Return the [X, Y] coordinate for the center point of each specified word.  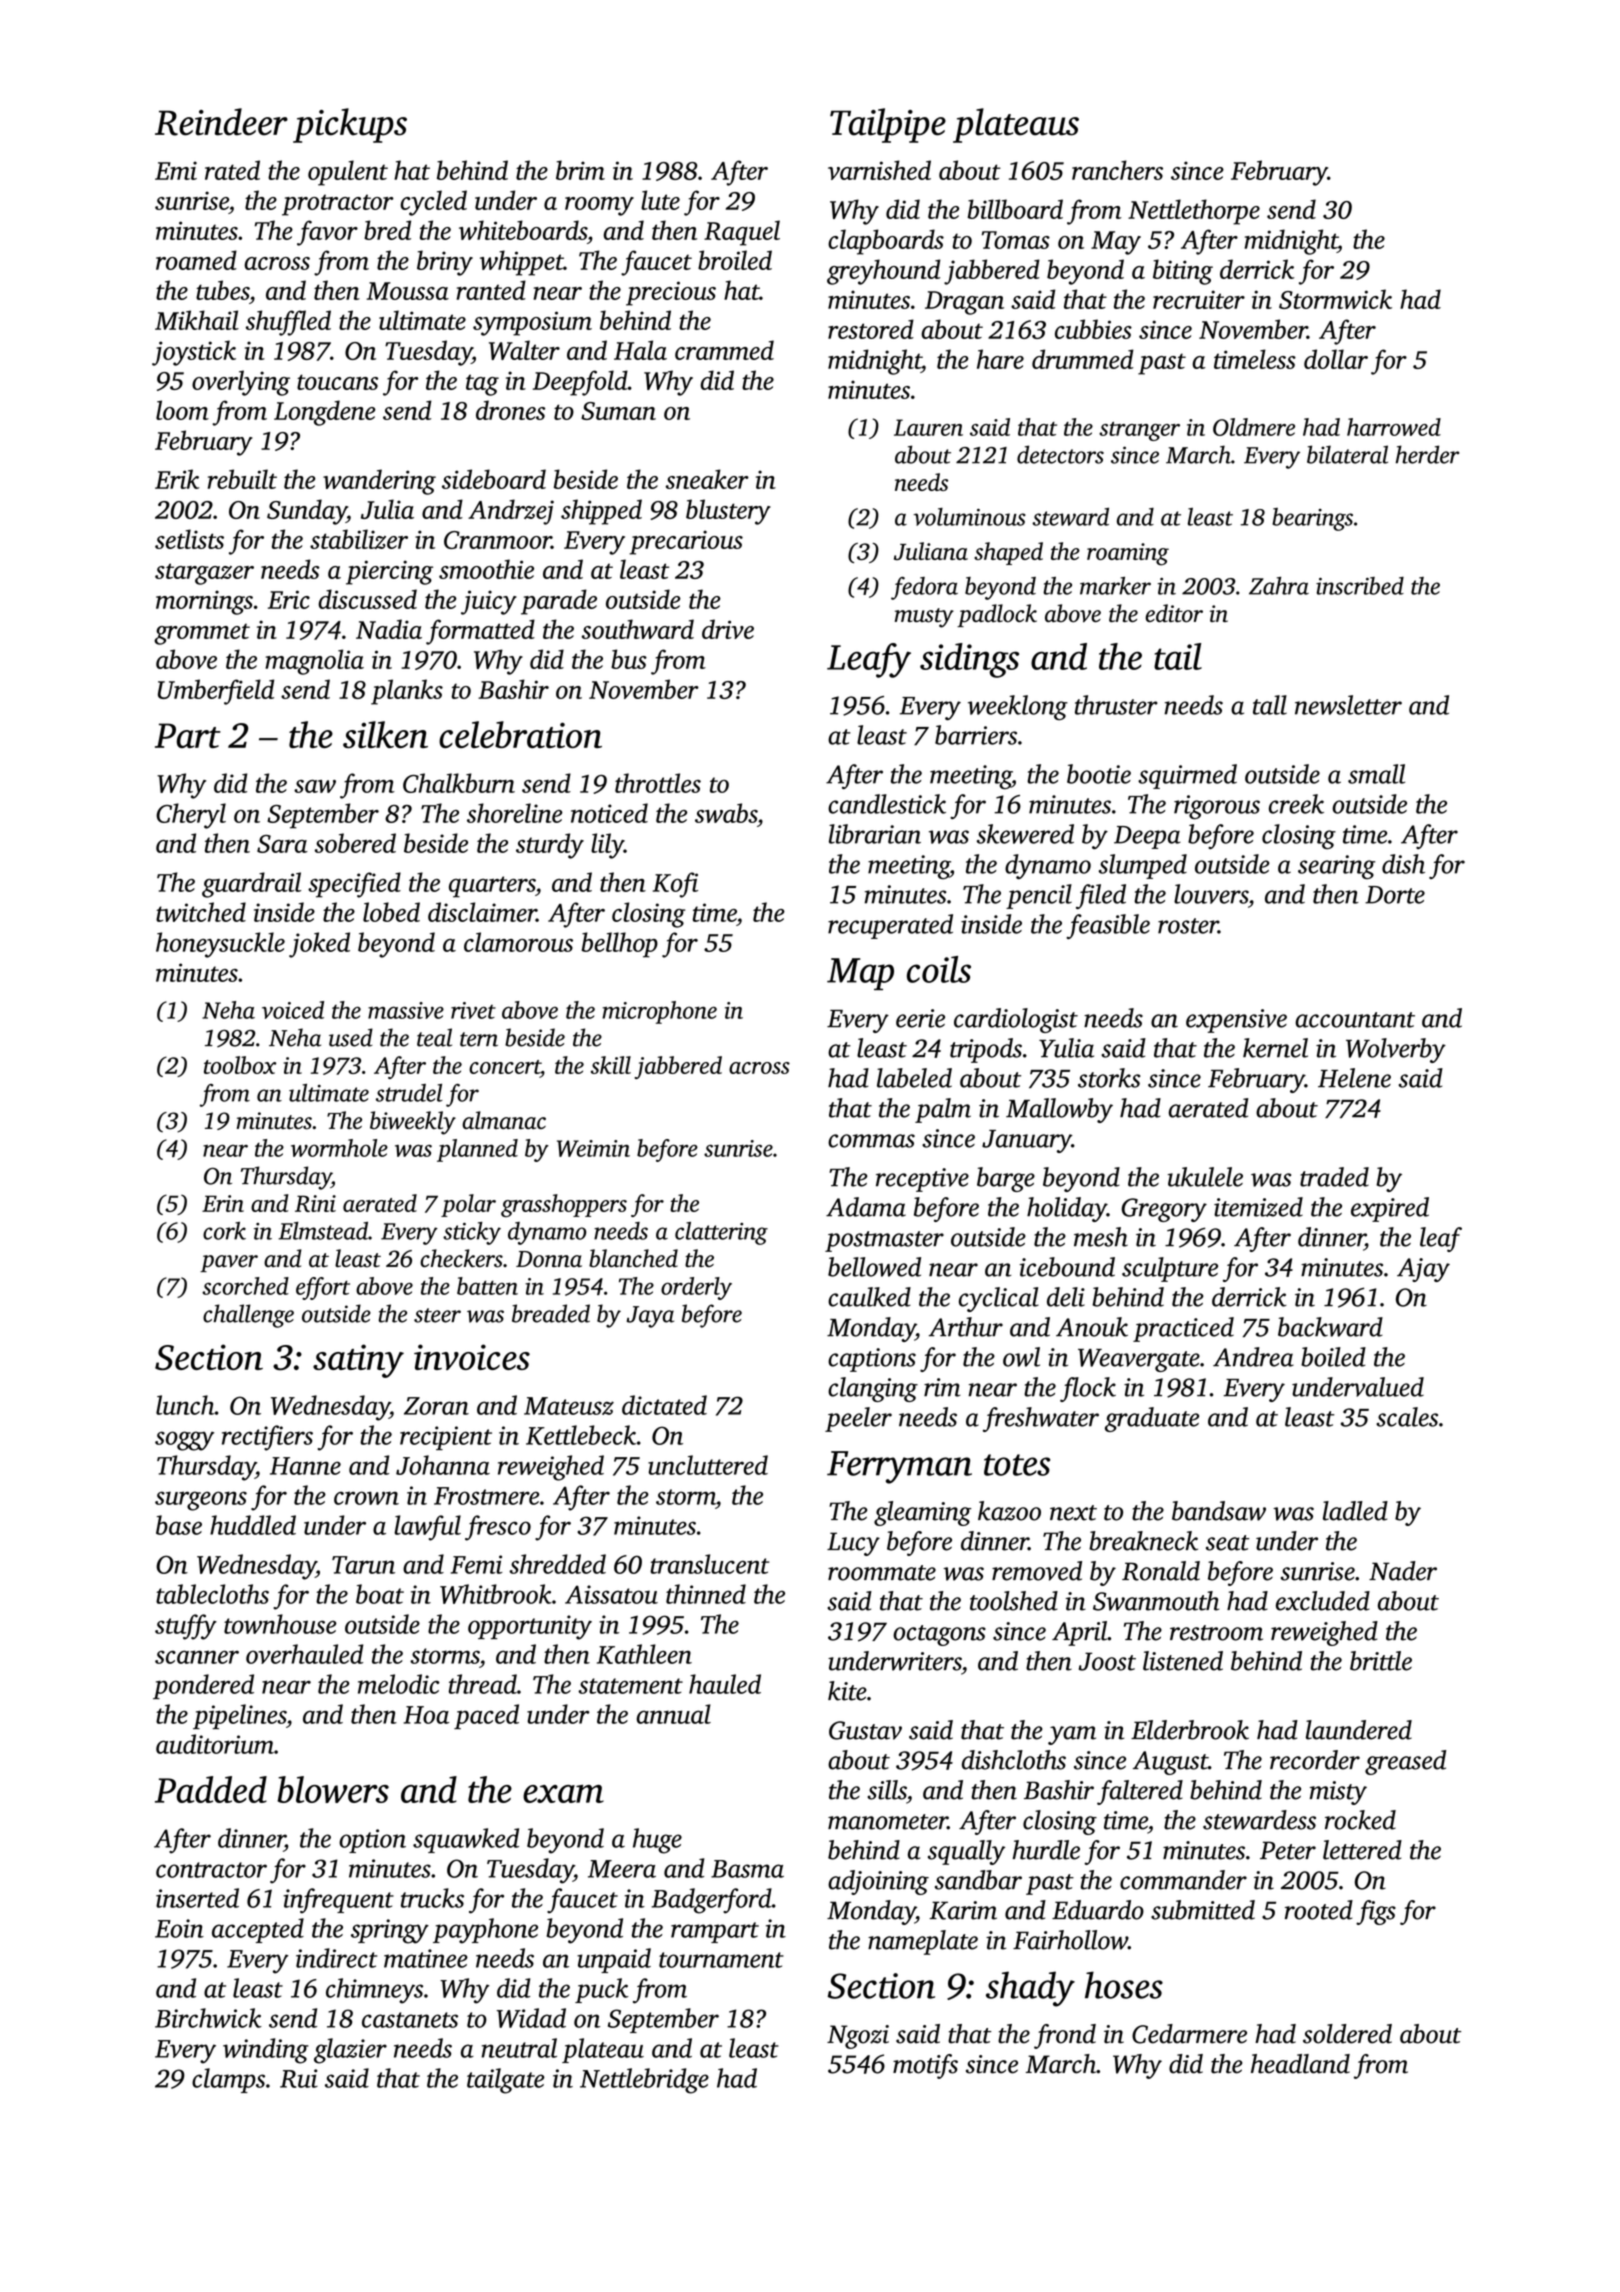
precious [671, 293]
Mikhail [197, 320]
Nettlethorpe [1194, 212]
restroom [1216, 1633]
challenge [248, 1316]
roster [1188, 926]
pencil [1039, 896]
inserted [197, 1898]
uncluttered [708, 1465]
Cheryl [191, 816]
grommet [202, 634]
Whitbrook [496, 1594]
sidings [969, 660]
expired [1390, 1209]
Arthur [966, 1327]
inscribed [1360, 586]
